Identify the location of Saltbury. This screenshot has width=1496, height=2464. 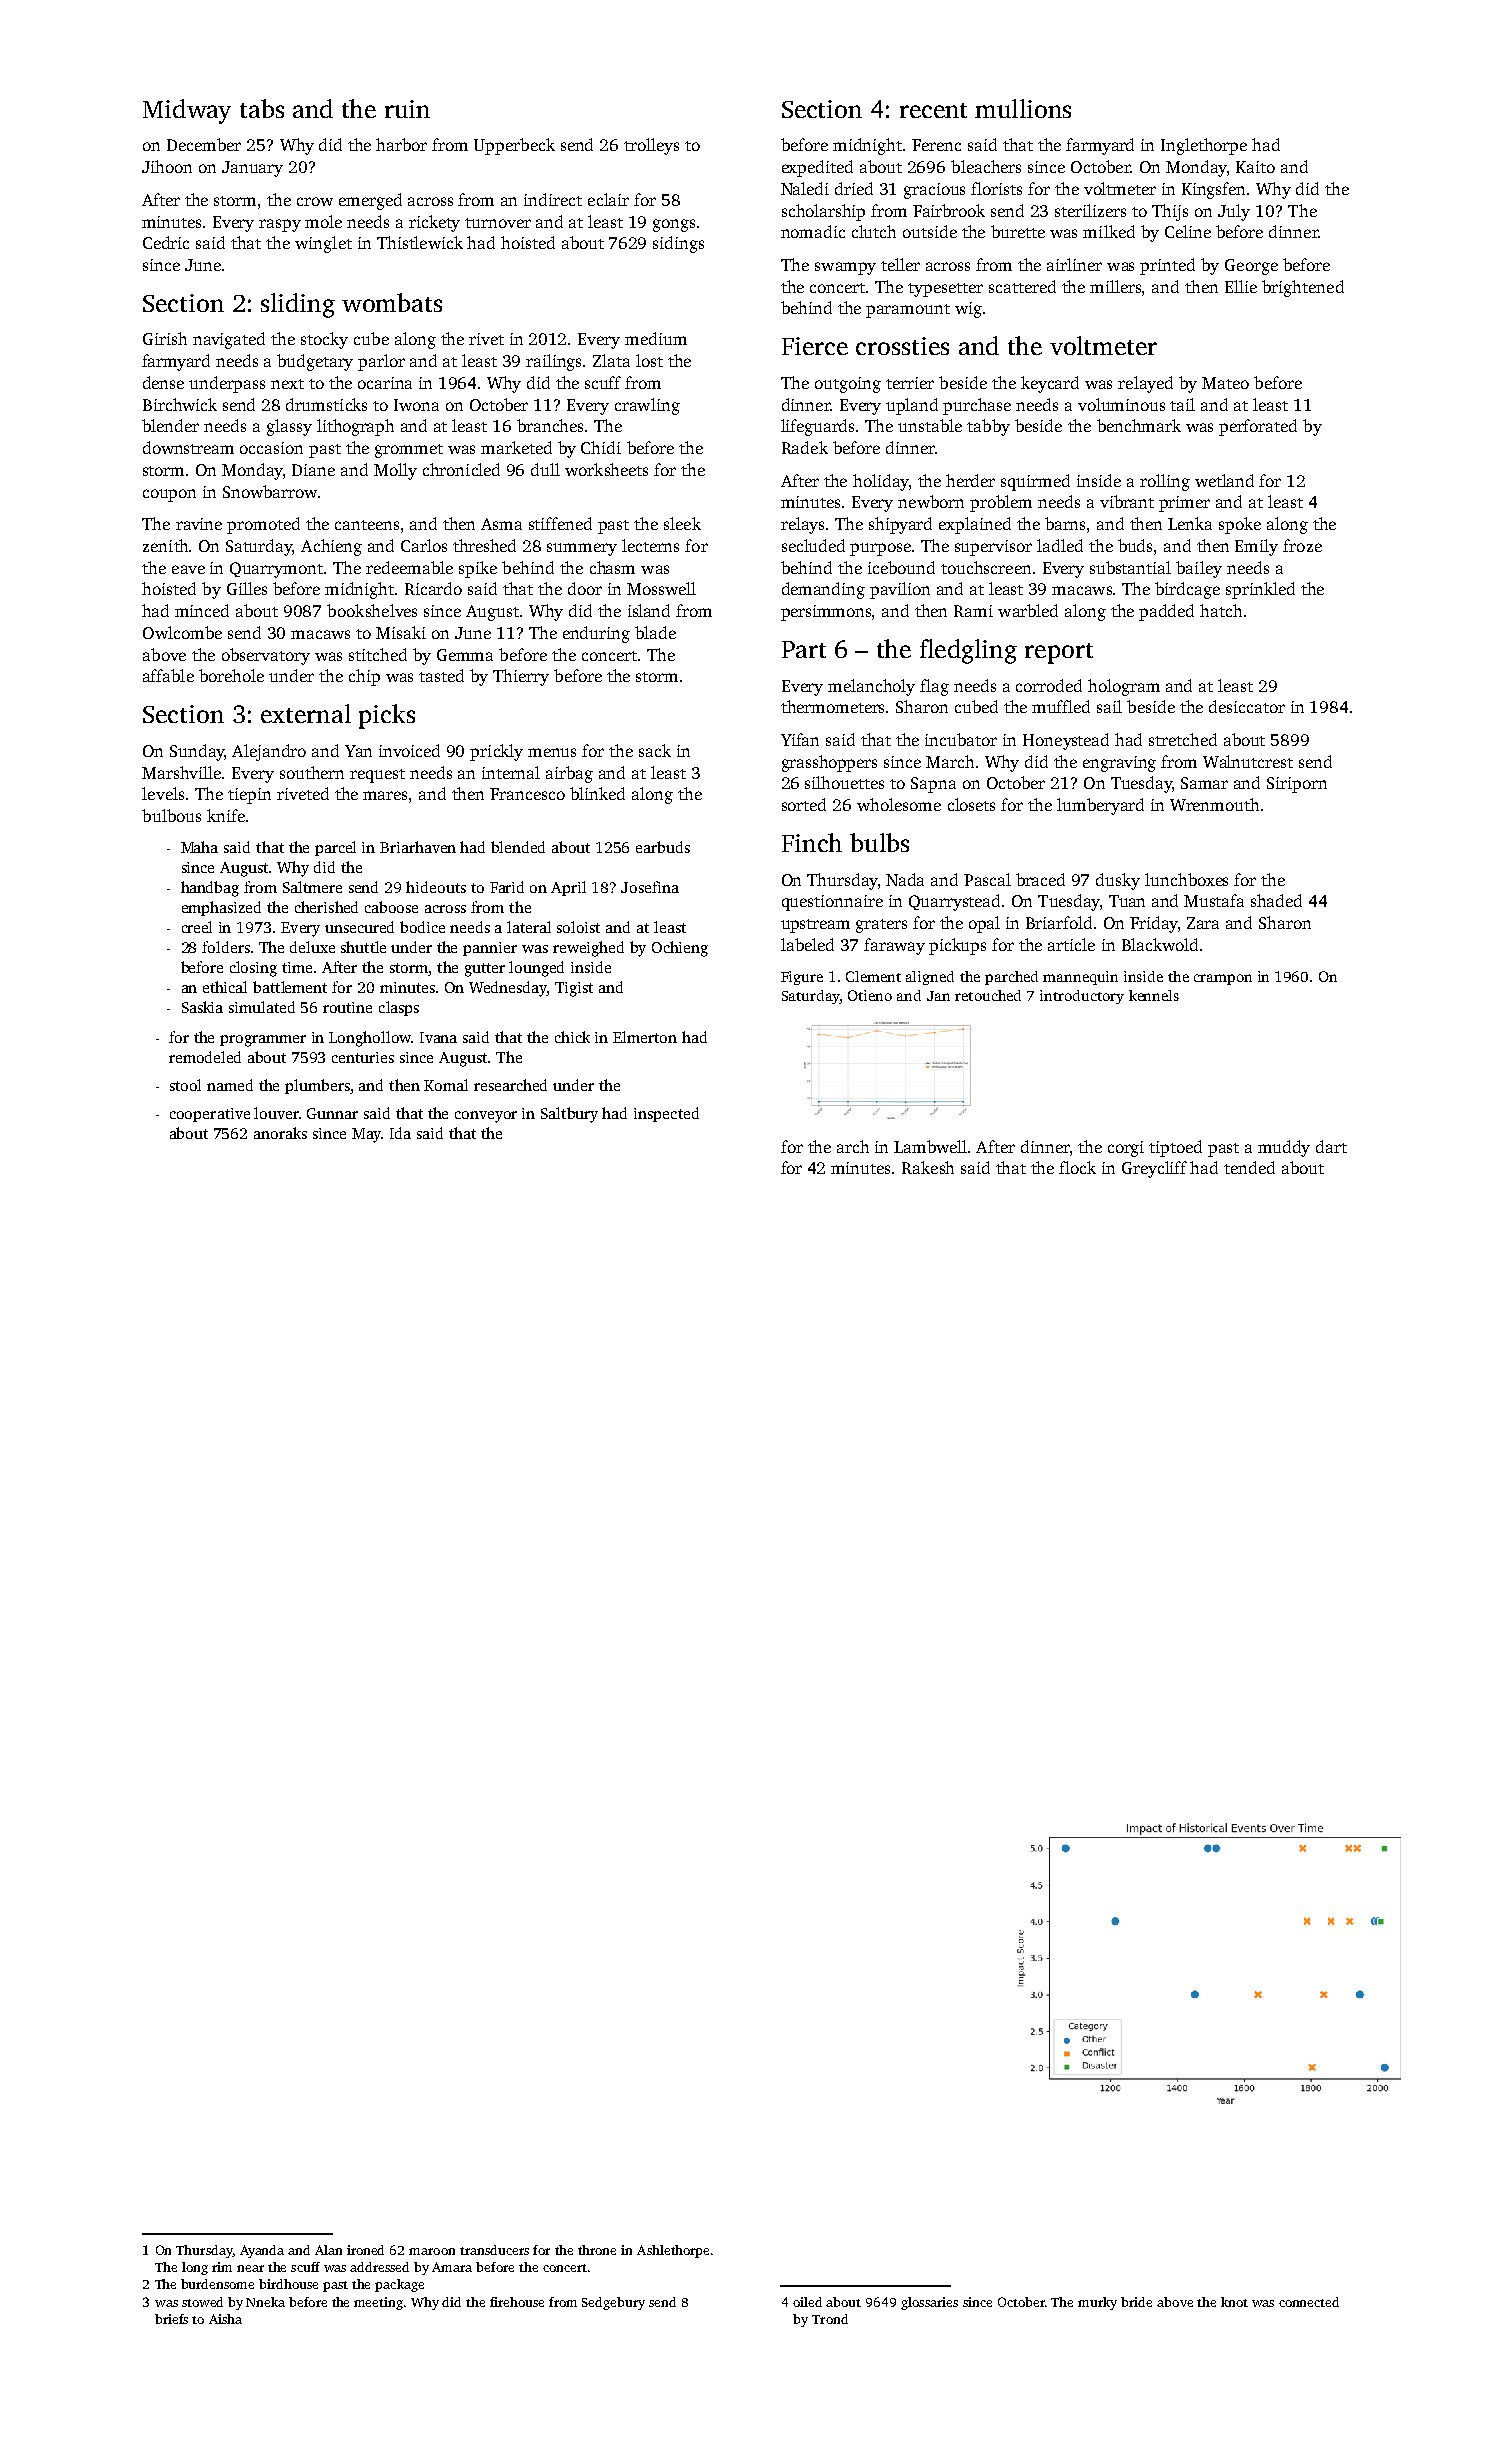
(569, 1115).
